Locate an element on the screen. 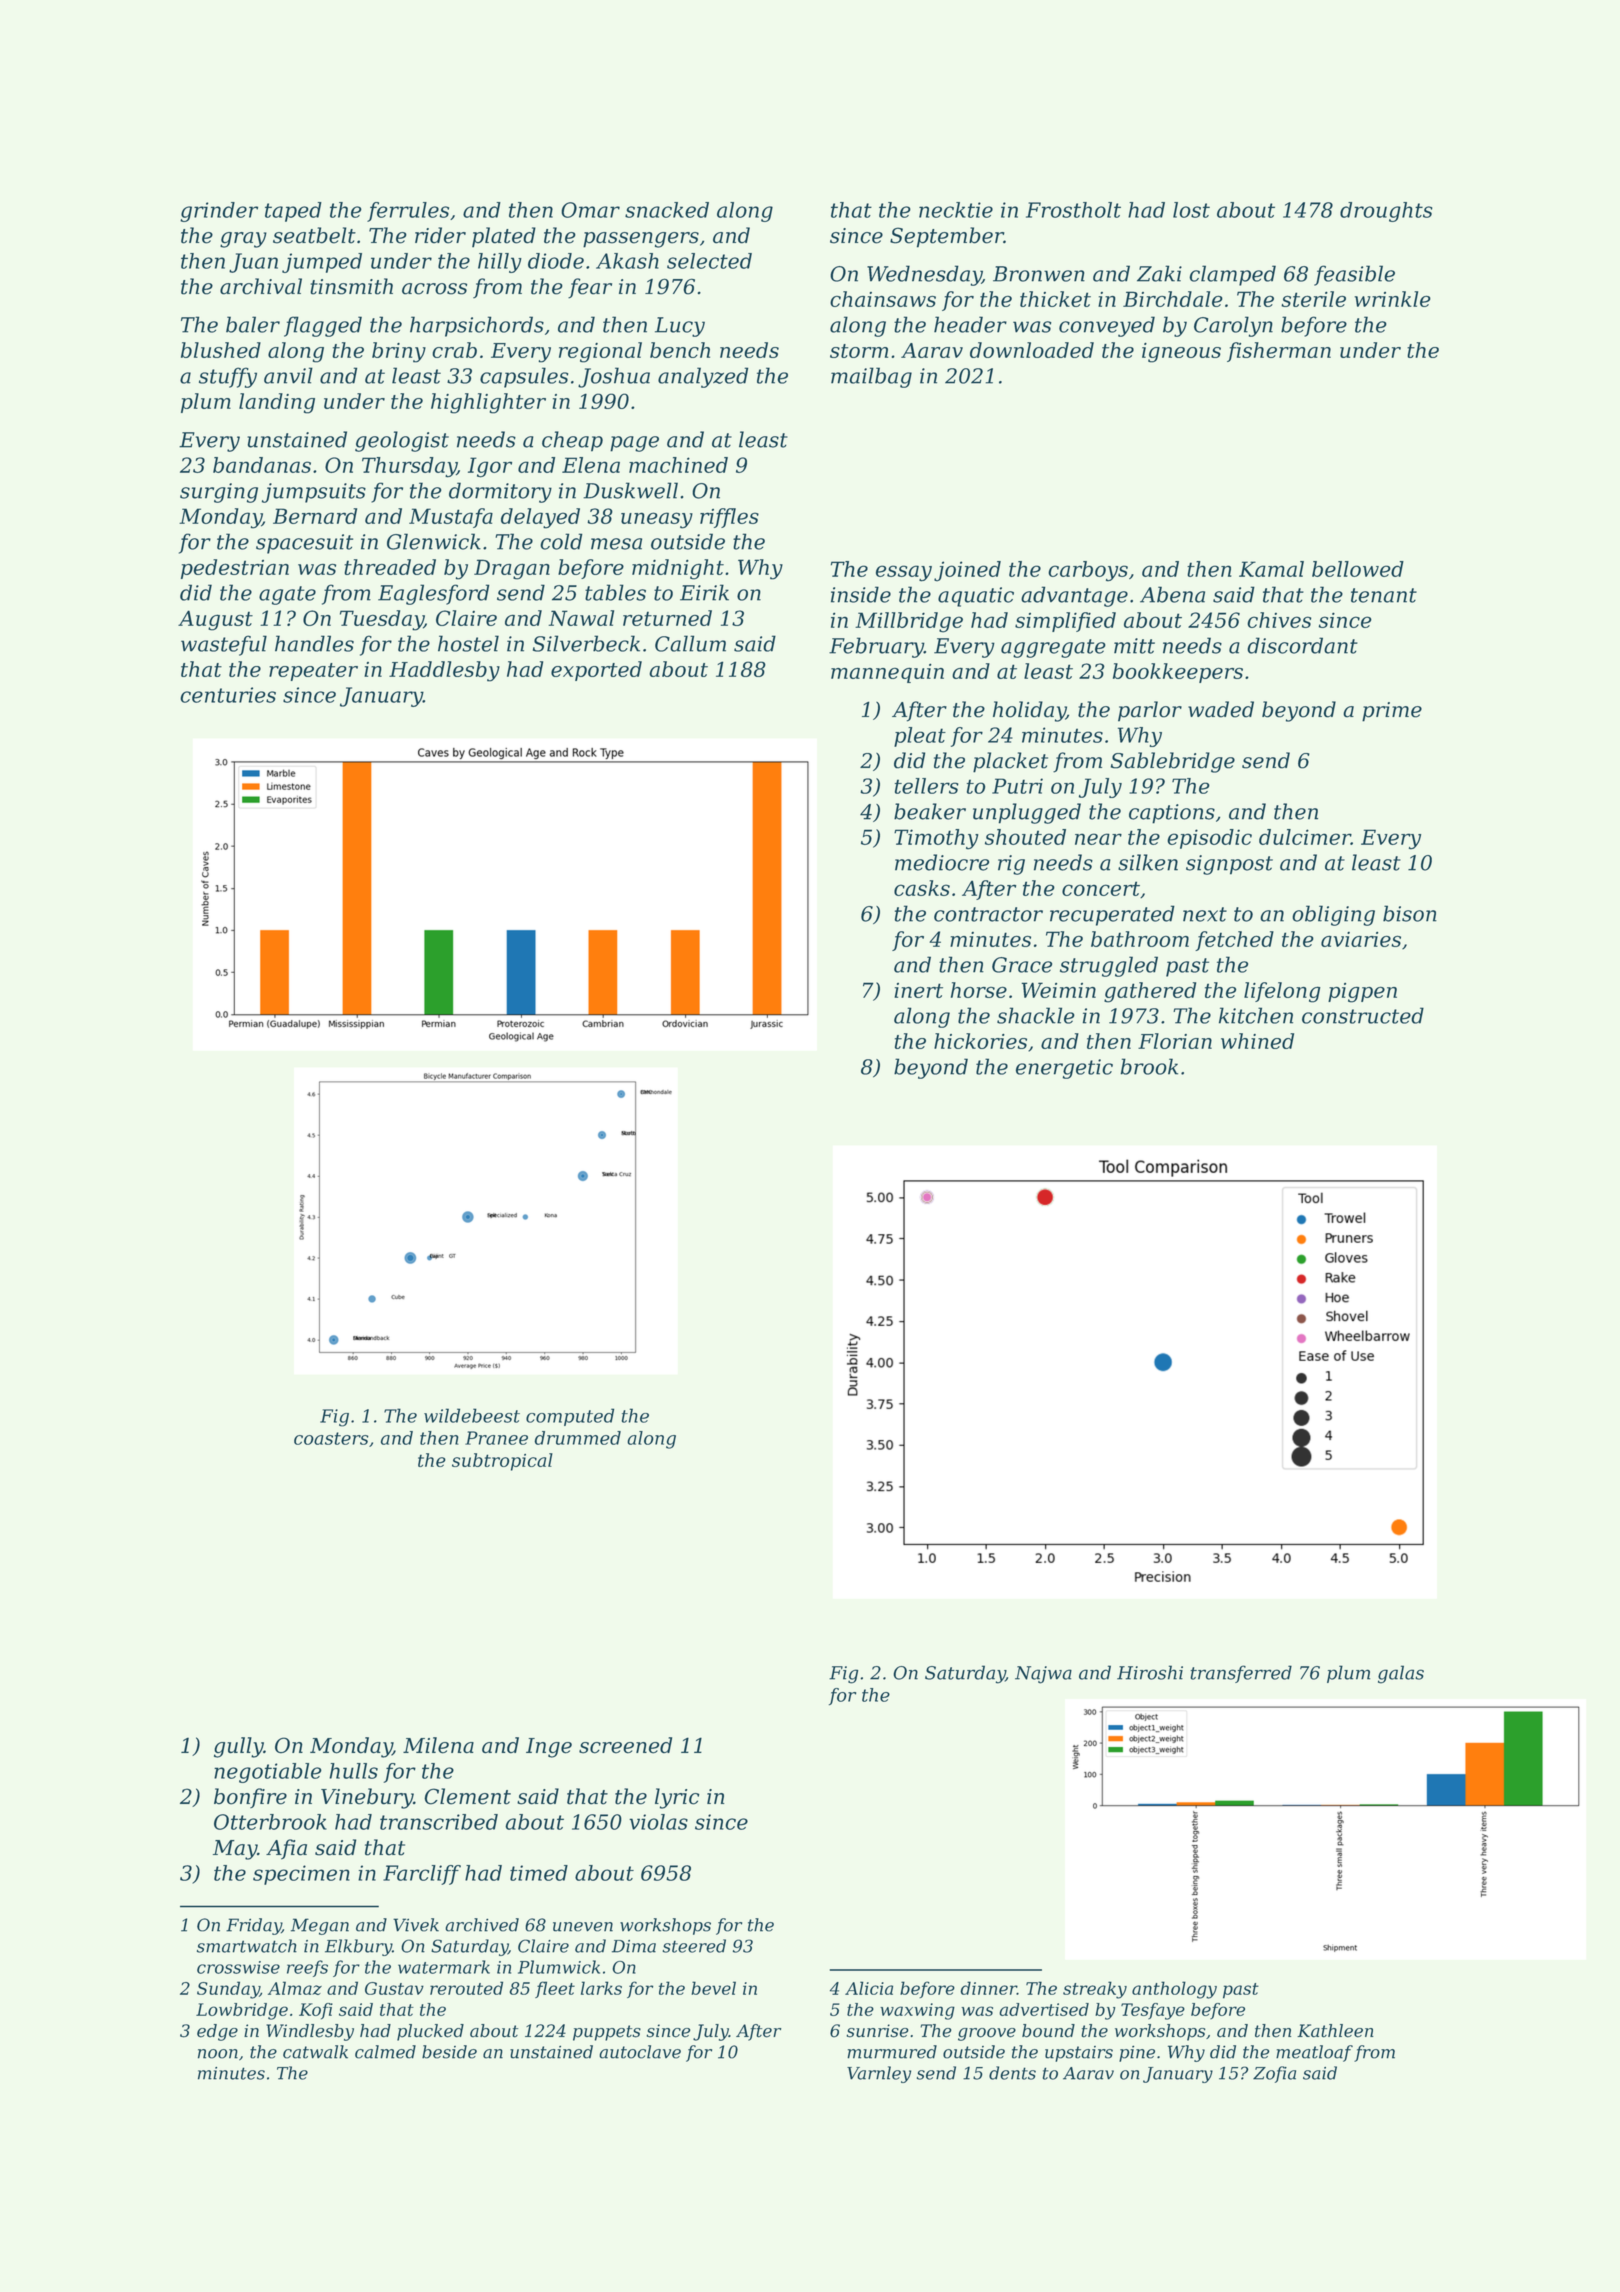 This screenshot has height=2292, width=1620. reefs is located at coordinates (307, 1968).
